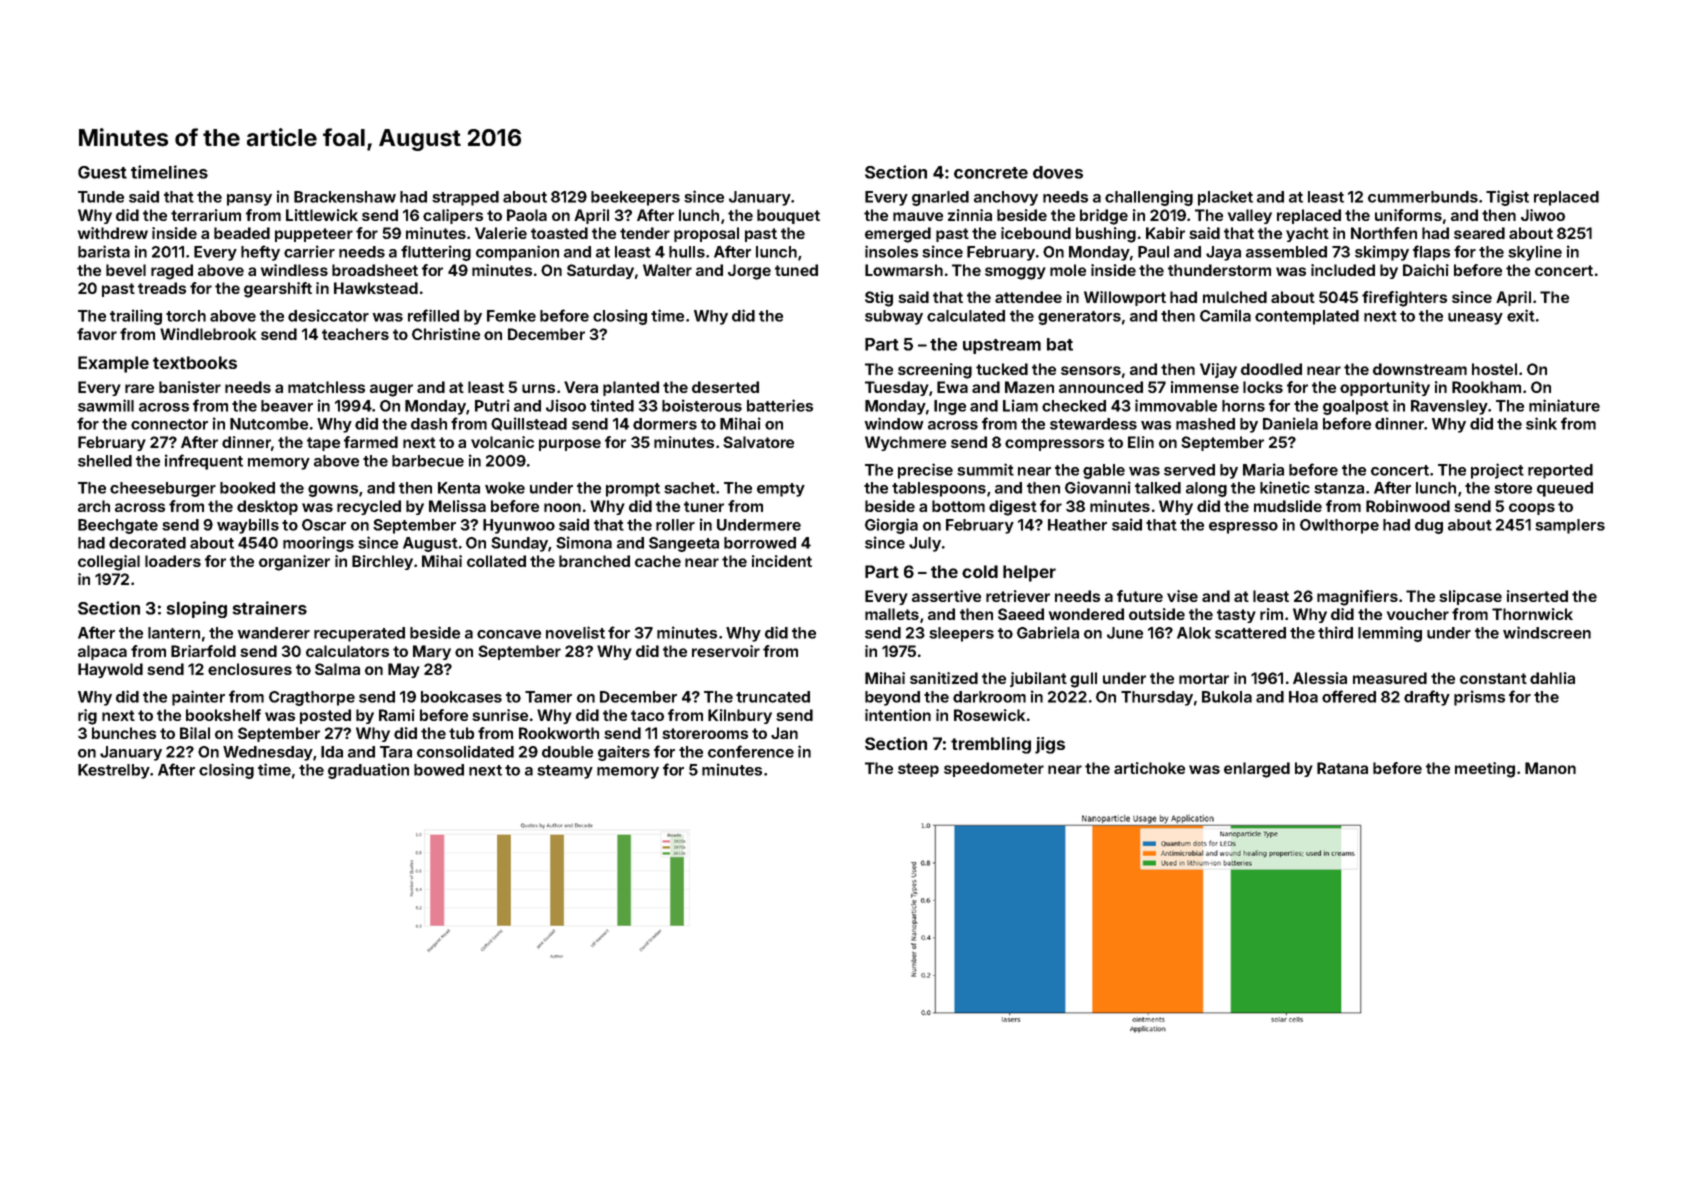 Image resolution: width=1685 pixels, height=1191 pixels. I want to click on beekeepers, so click(635, 198).
